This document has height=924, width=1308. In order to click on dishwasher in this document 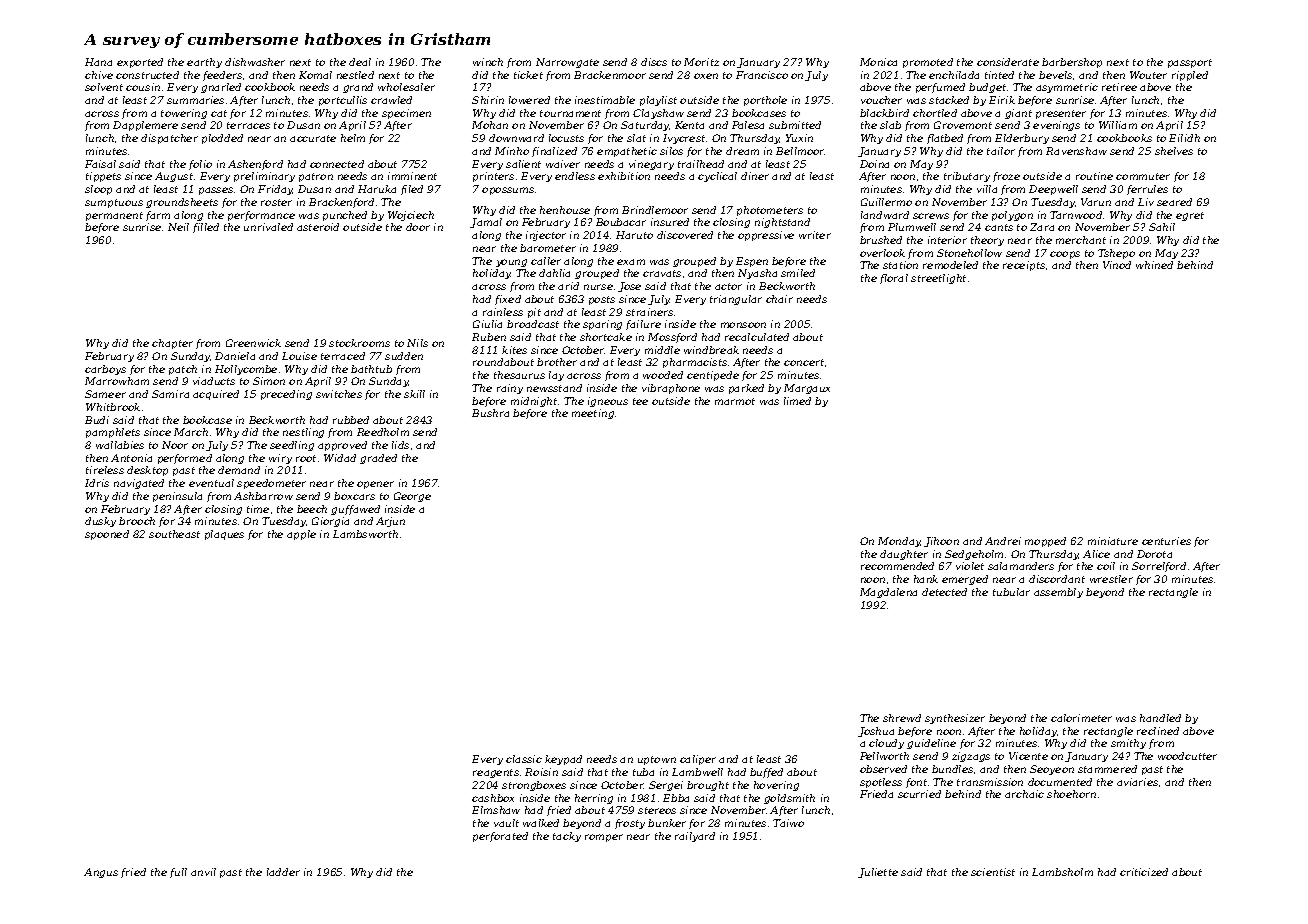, I will do `click(255, 62)`.
